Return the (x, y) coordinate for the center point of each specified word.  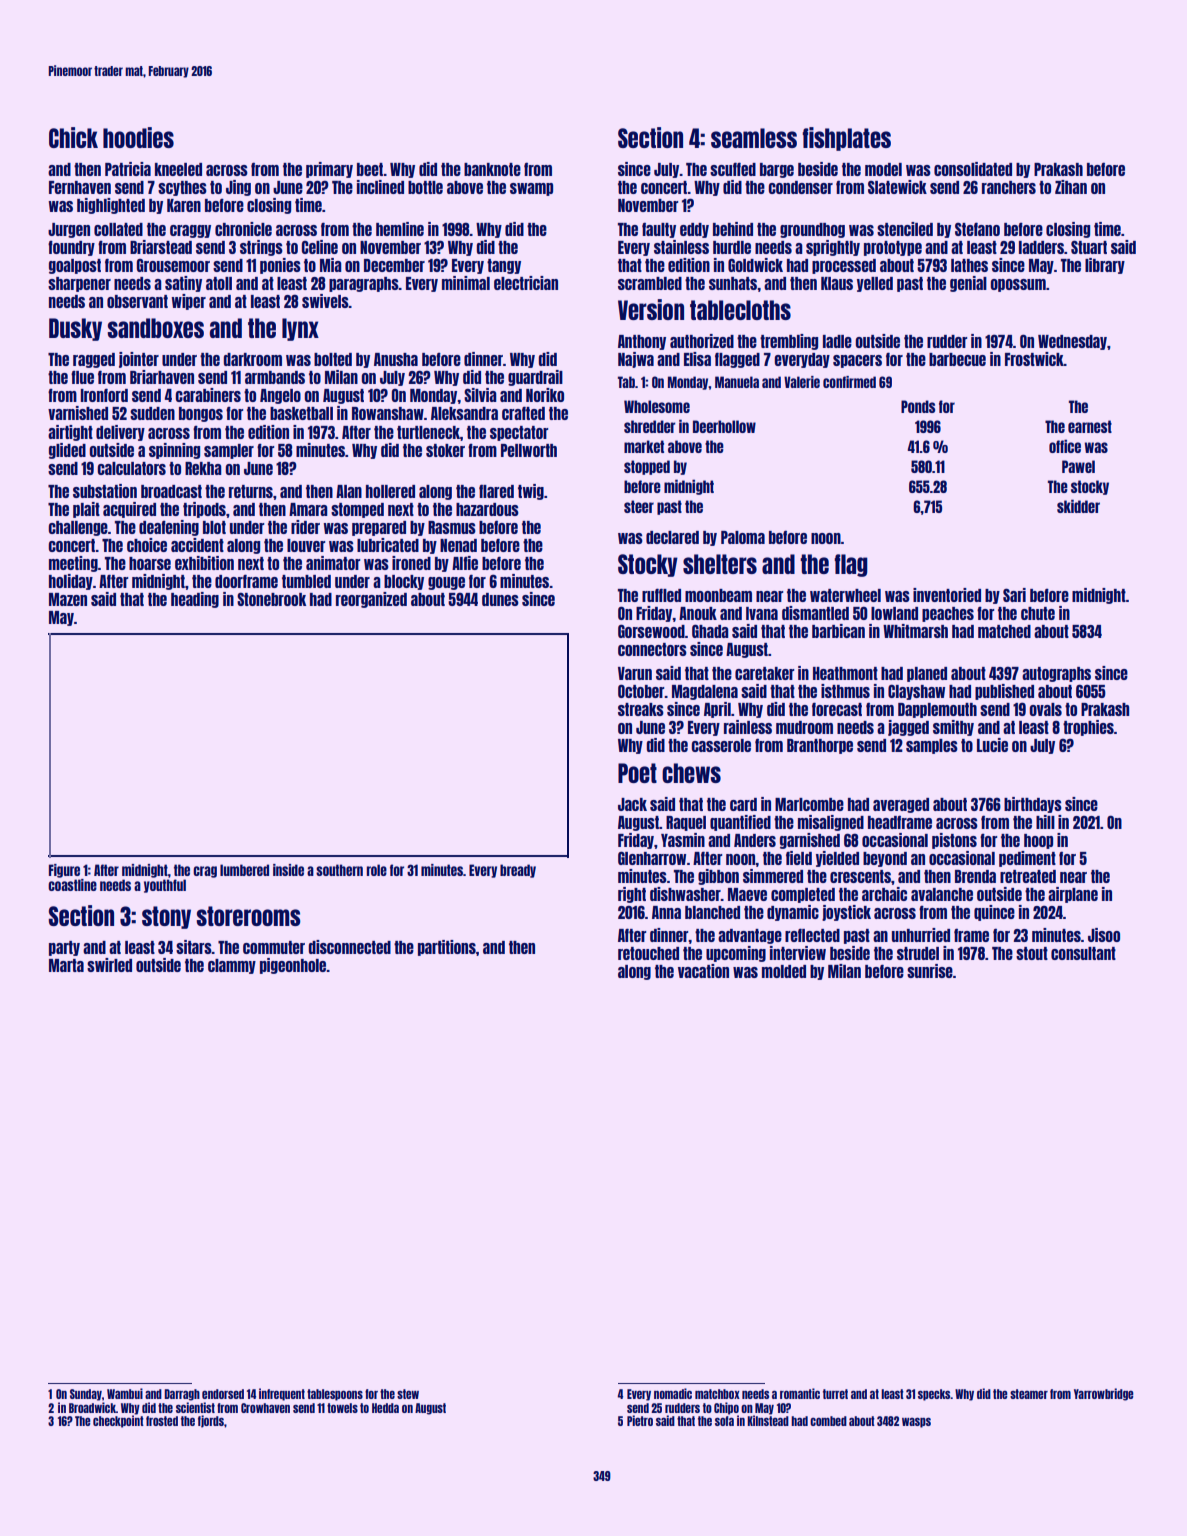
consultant (1083, 953)
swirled (109, 965)
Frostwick (1034, 359)
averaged (901, 805)
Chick (73, 137)
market (644, 446)
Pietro (640, 1420)
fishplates (847, 139)
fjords (211, 1421)
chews (691, 773)
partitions (447, 948)
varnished (78, 413)
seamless (754, 138)
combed (828, 1421)
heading (195, 600)
